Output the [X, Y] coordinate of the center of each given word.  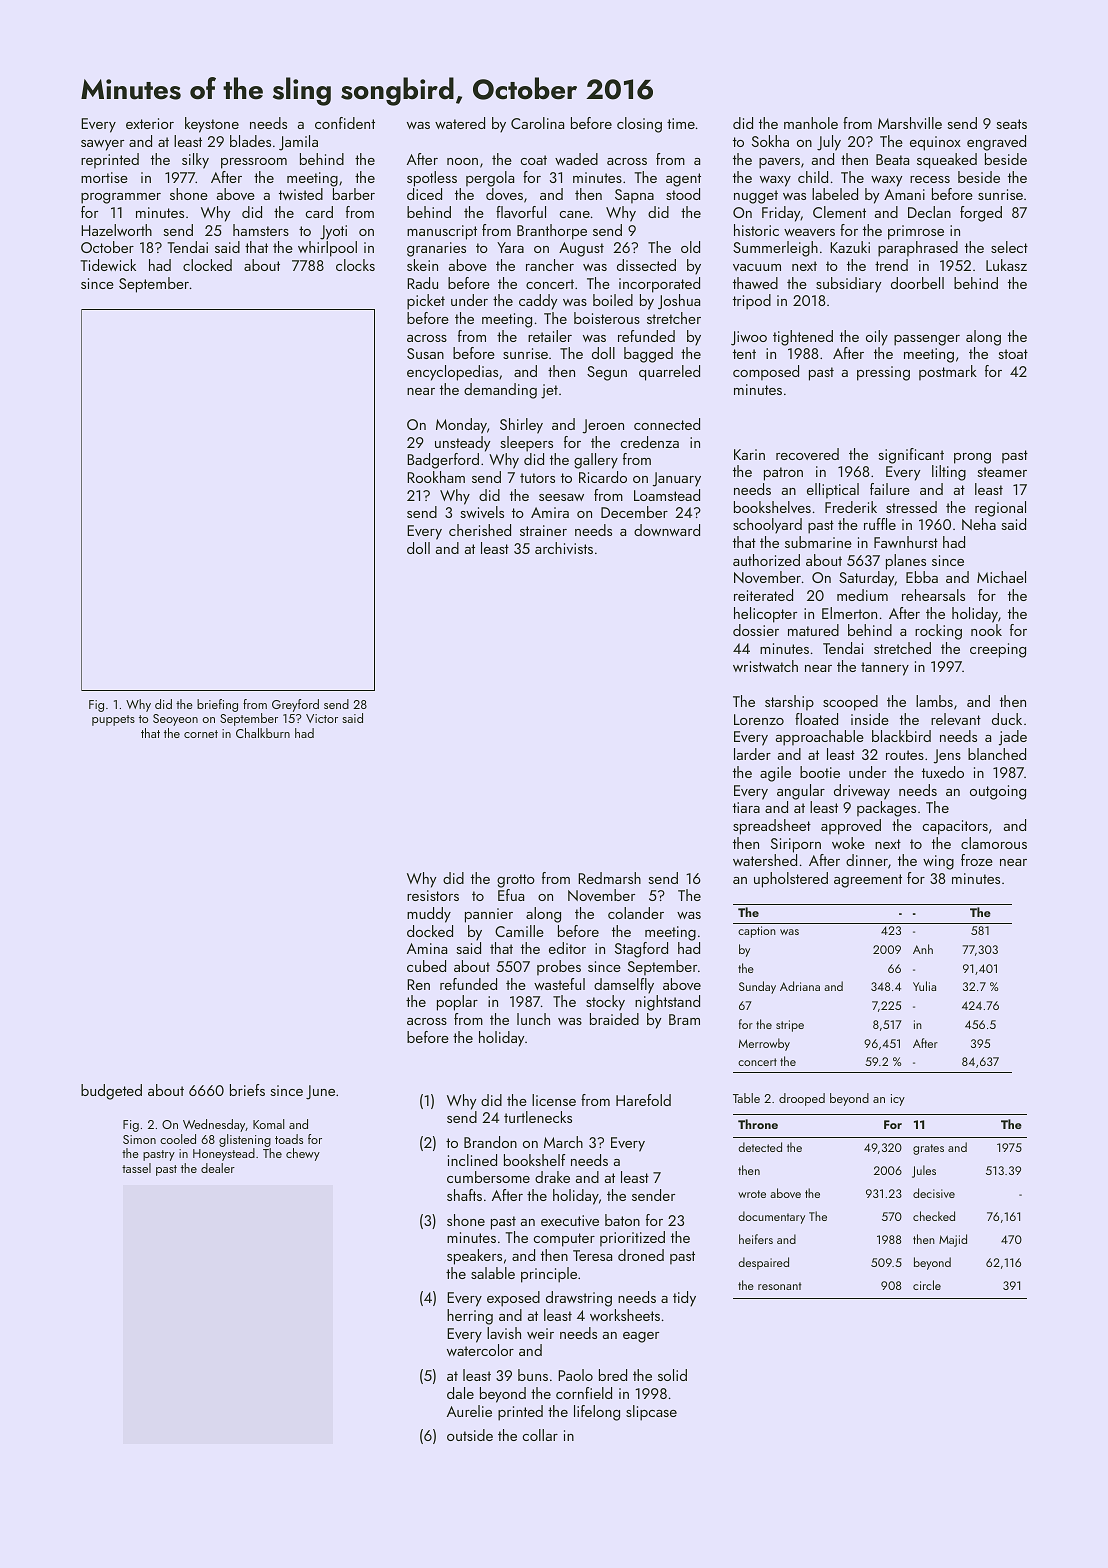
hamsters [261, 230]
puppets [113, 720]
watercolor [480, 1350]
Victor [322, 718]
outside [470, 1435]
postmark [948, 373]
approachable [820, 738]
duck [1007, 719]
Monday [461, 426]
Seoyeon [175, 720]
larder [752, 754]
